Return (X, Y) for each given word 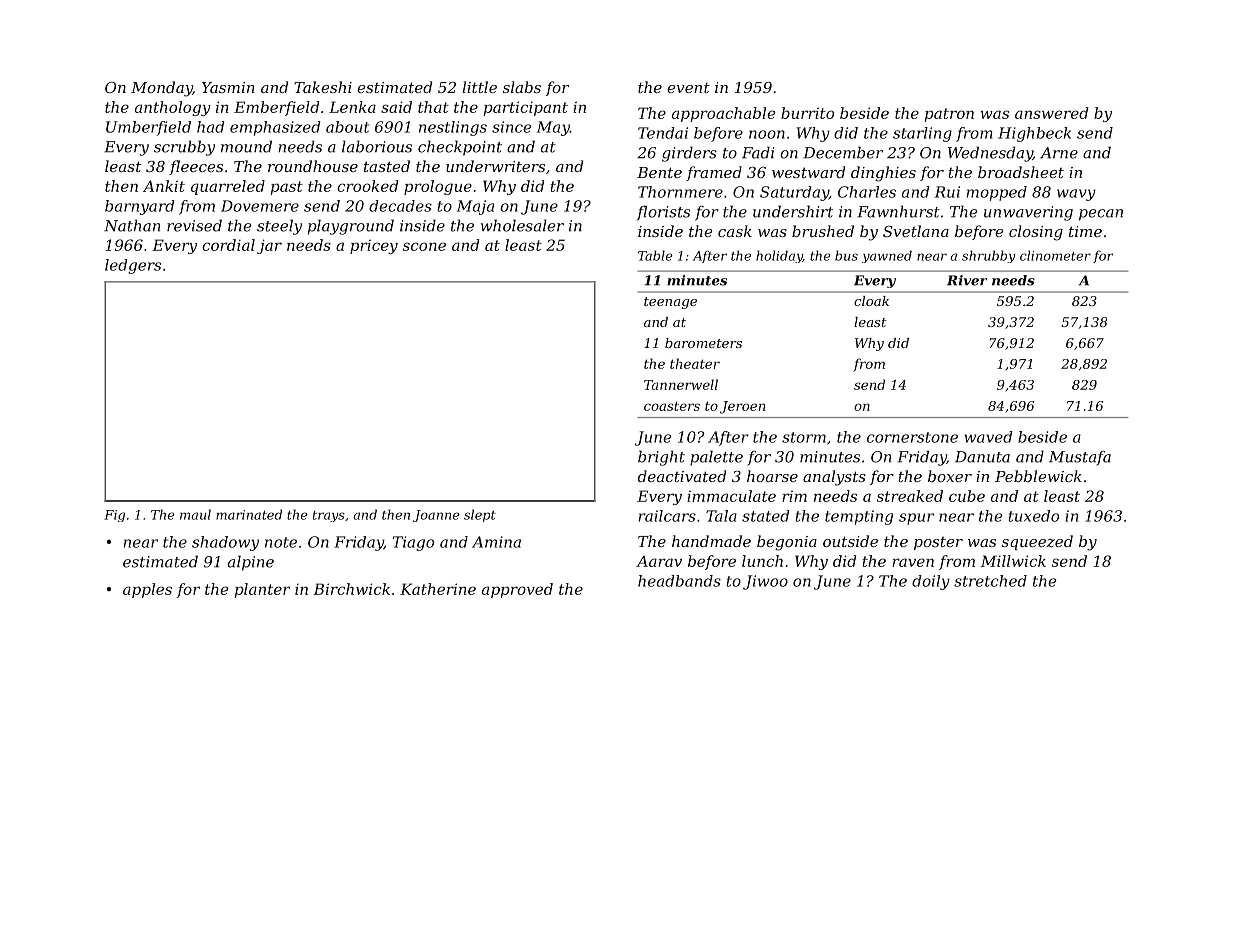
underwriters (495, 166)
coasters (672, 406)
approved (517, 590)
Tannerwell (681, 384)
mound (246, 146)
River (967, 280)
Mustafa (1080, 458)
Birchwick (351, 589)
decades (400, 206)
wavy (1076, 195)
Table (655, 255)
